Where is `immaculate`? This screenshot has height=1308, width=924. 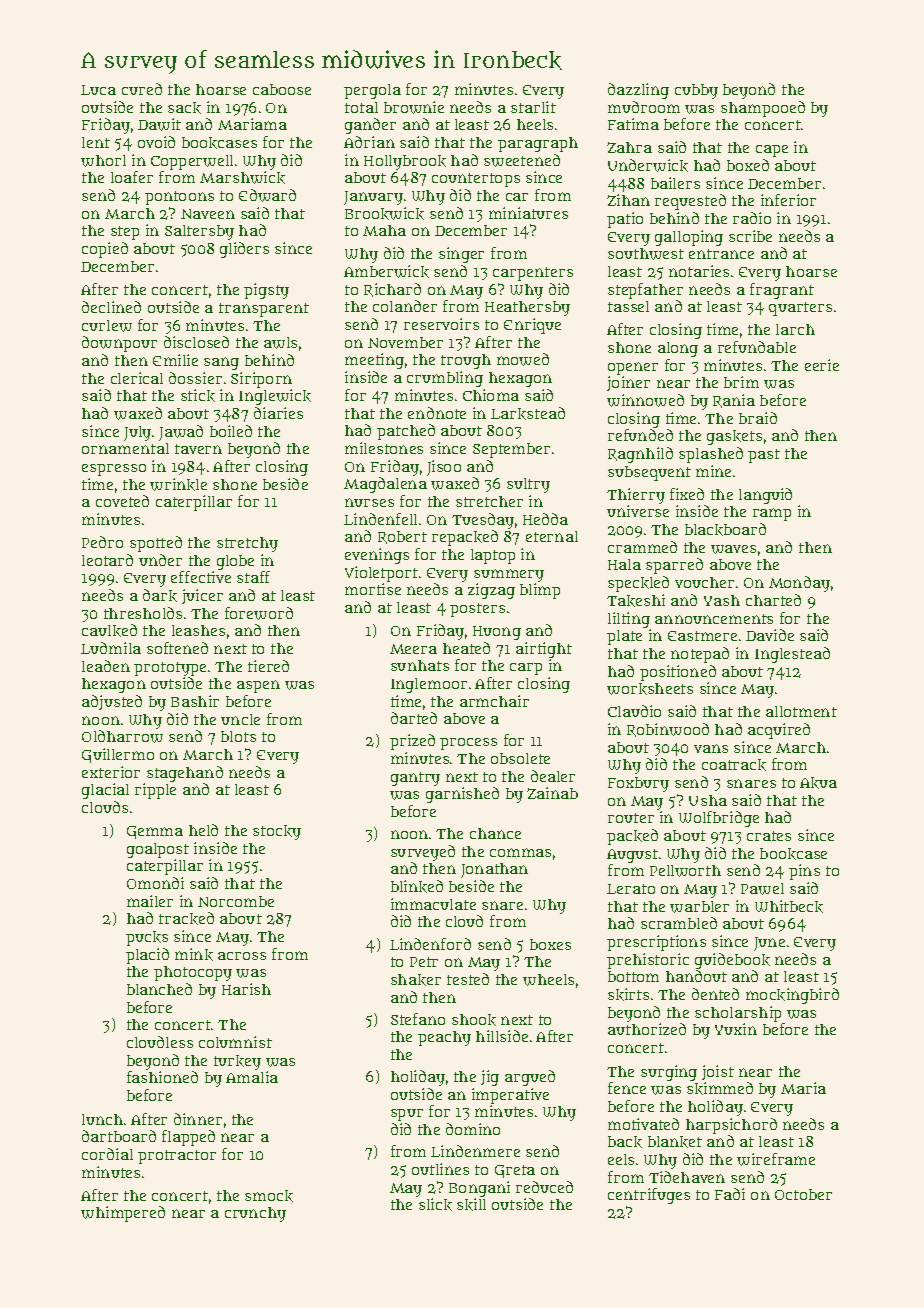 immaculate is located at coordinates (433, 904).
